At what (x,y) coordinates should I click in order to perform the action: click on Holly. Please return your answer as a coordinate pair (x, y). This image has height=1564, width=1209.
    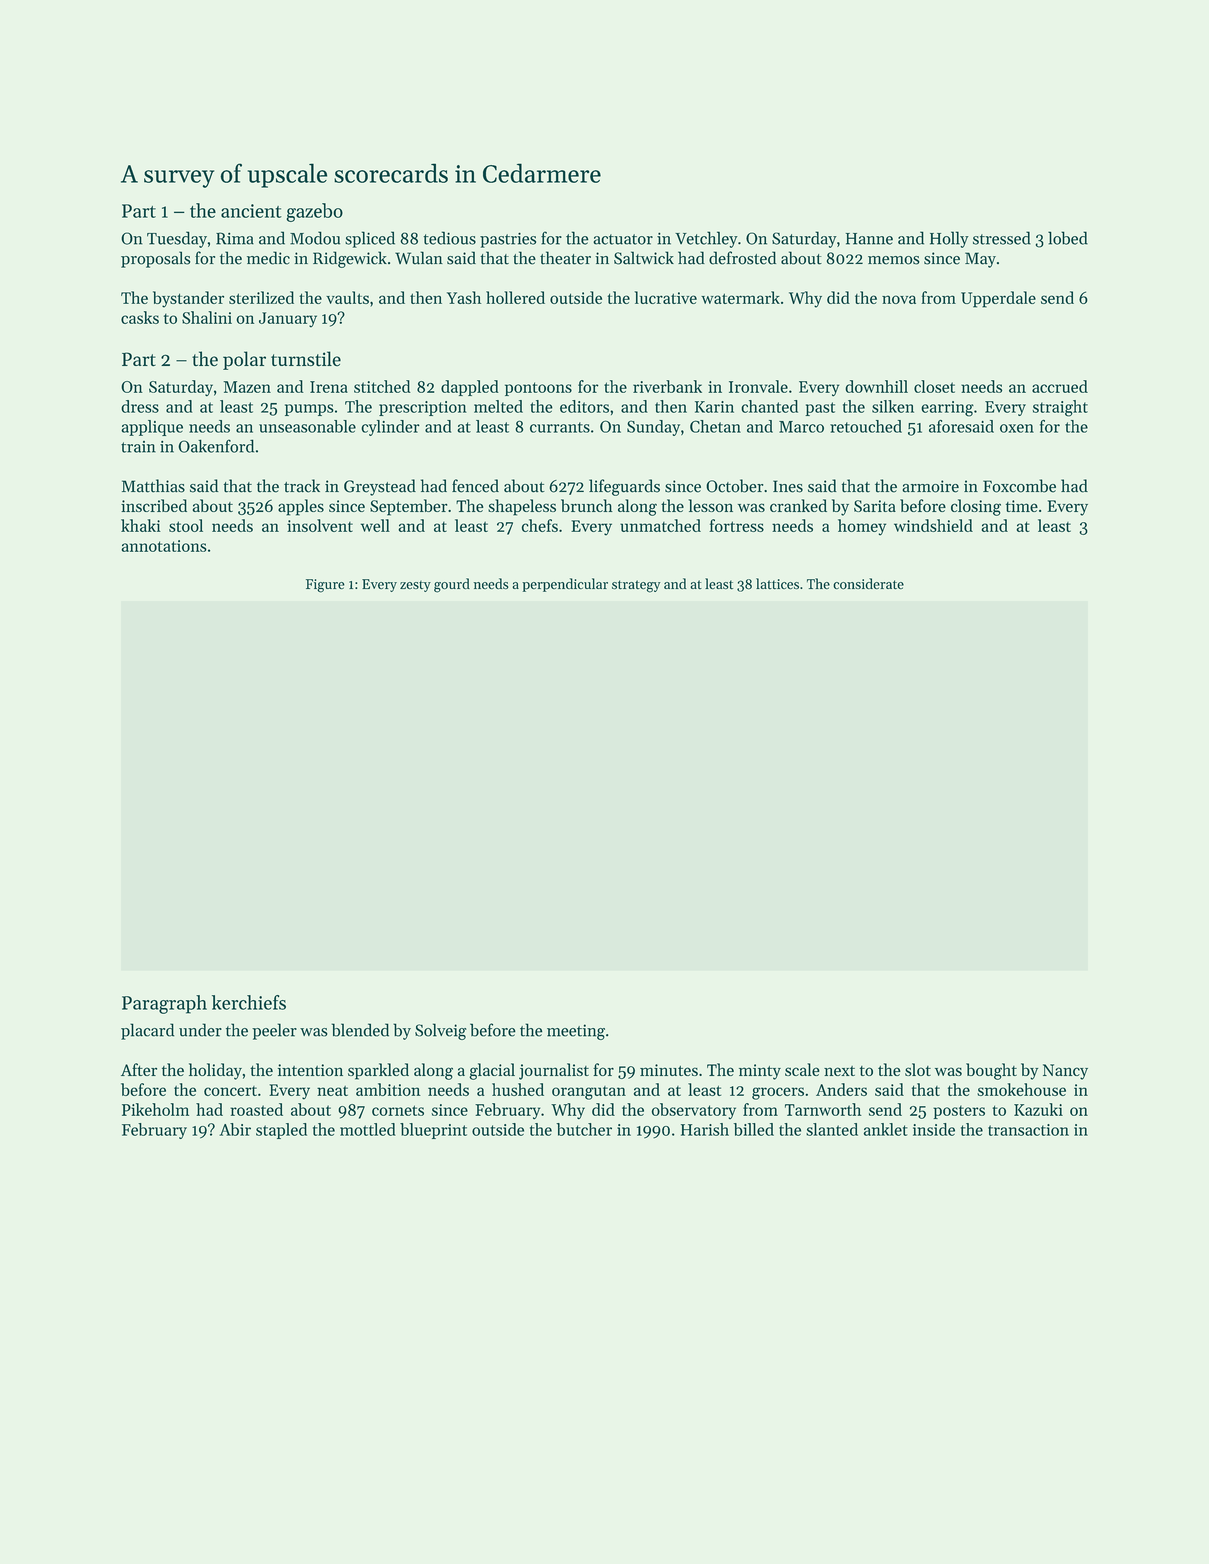
    Looking at the image, I should click on (949, 239).
